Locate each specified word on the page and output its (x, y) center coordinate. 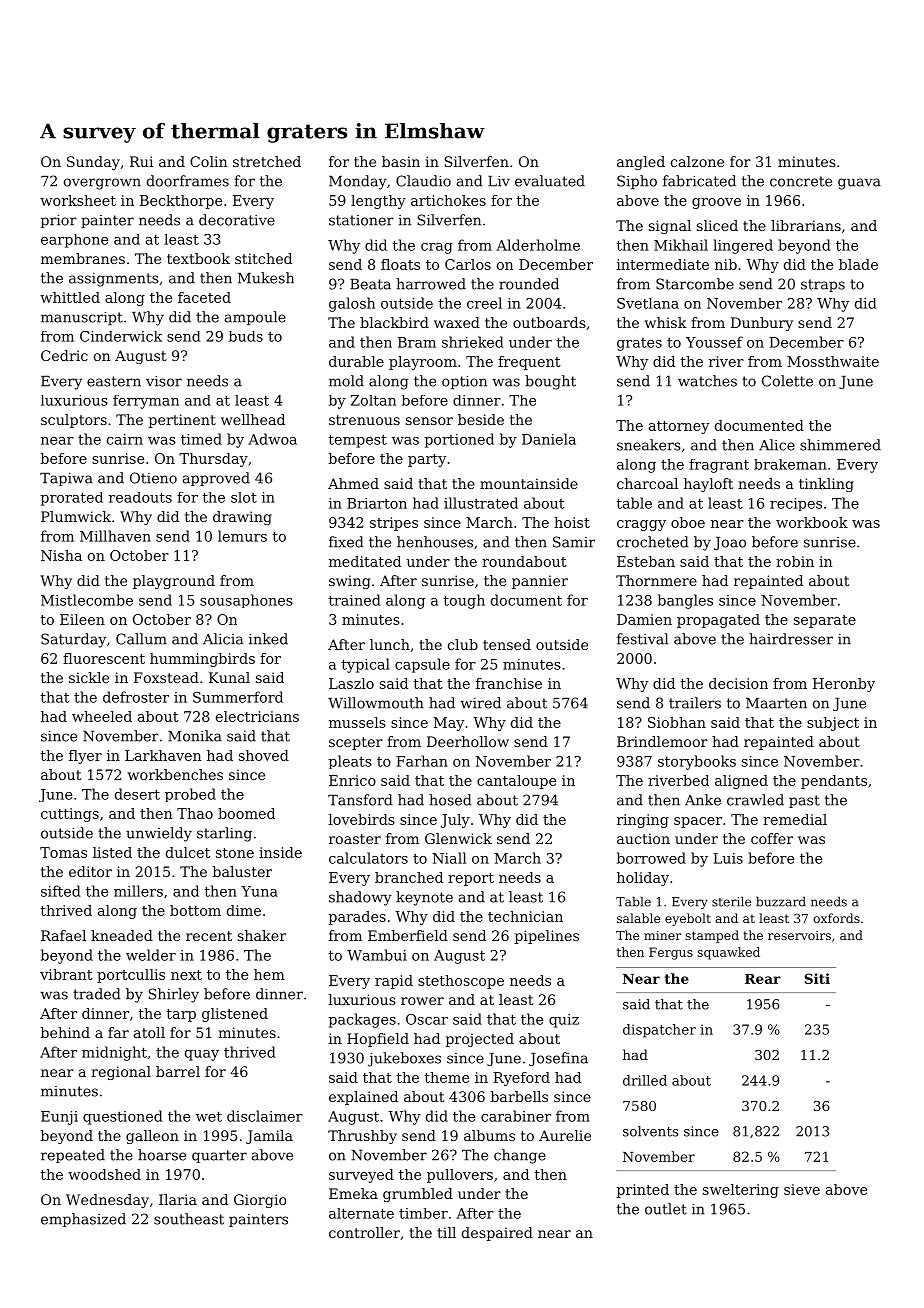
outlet (666, 1209)
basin (401, 161)
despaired (497, 1234)
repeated (73, 1156)
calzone (697, 161)
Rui (141, 161)
